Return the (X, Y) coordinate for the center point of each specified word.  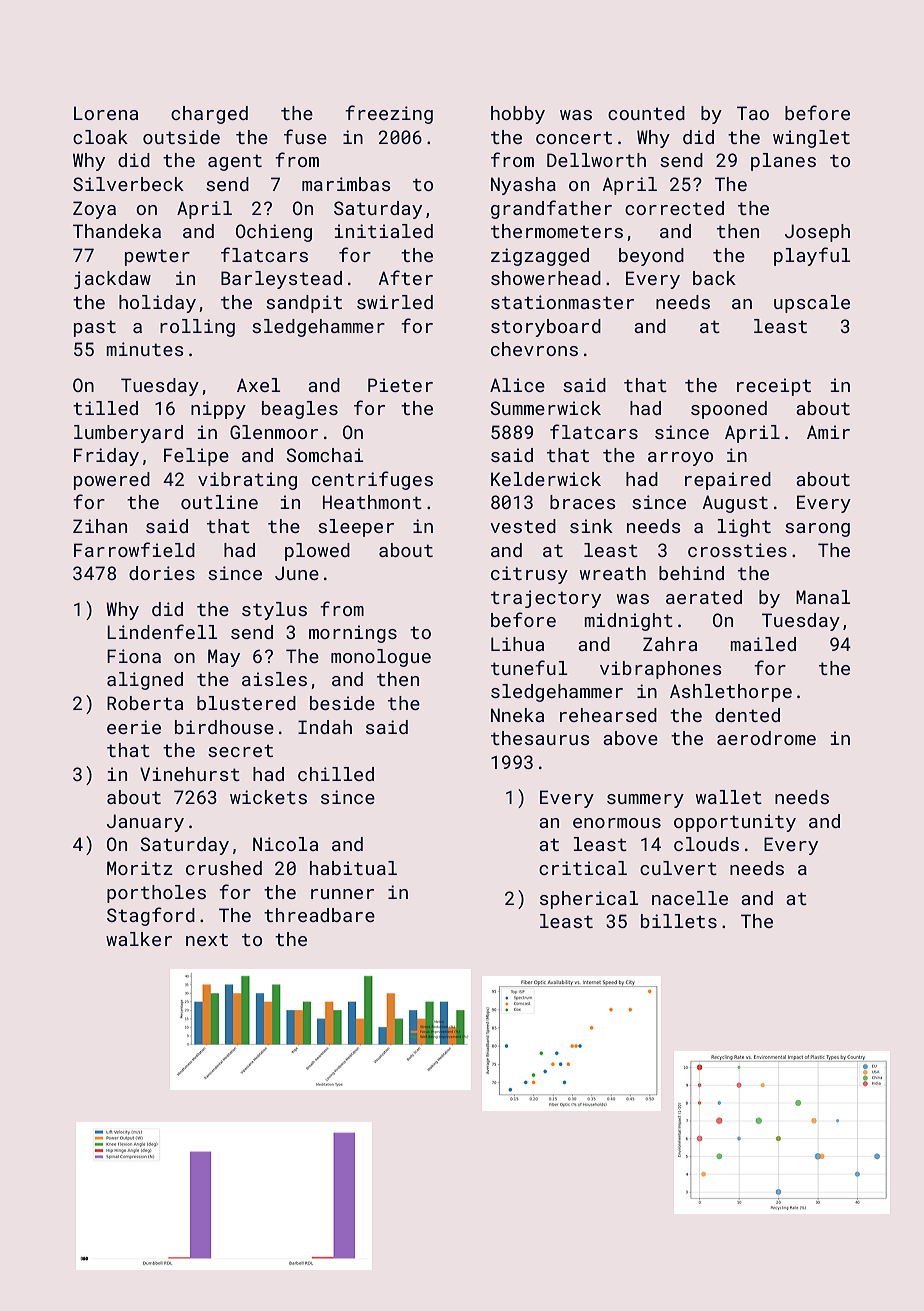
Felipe (196, 457)
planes (783, 162)
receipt (774, 387)
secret (240, 750)
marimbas (346, 184)
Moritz (140, 868)
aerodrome (766, 738)
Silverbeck (128, 184)
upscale (812, 304)
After (406, 277)
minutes (145, 349)
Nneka (517, 715)
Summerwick (546, 408)
